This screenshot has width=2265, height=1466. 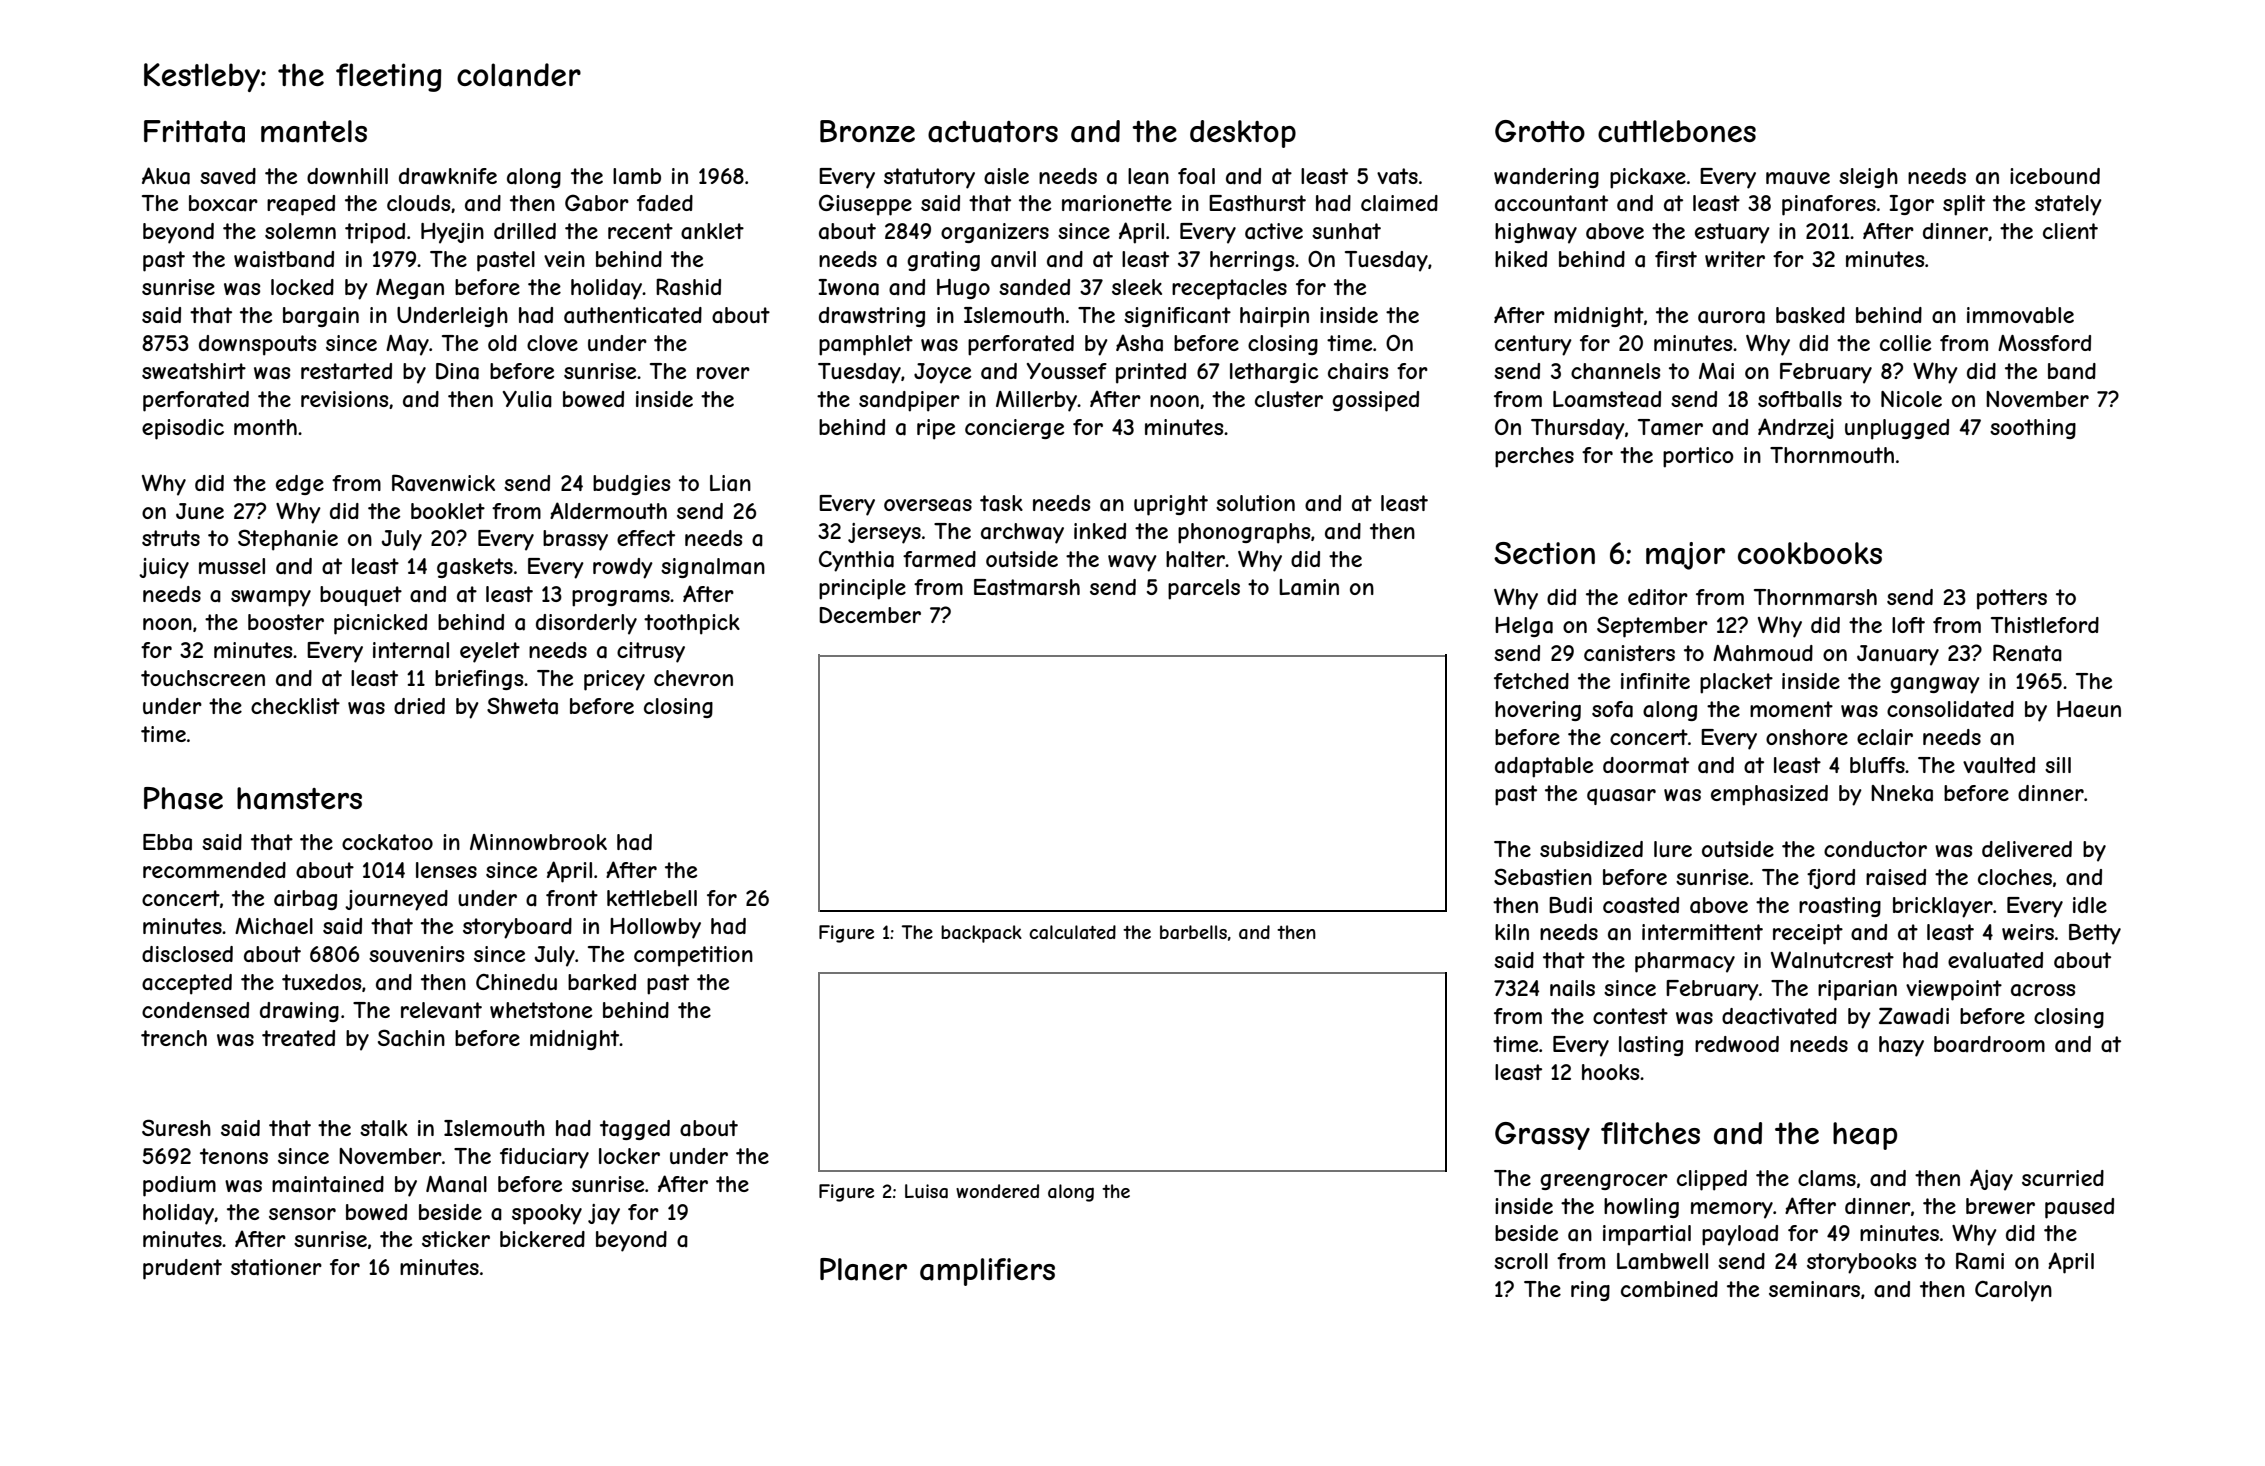 What do you see at coordinates (1832, 455) in the screenshot?
I see `Thornmouth` at bounding box center [1832, 455].
